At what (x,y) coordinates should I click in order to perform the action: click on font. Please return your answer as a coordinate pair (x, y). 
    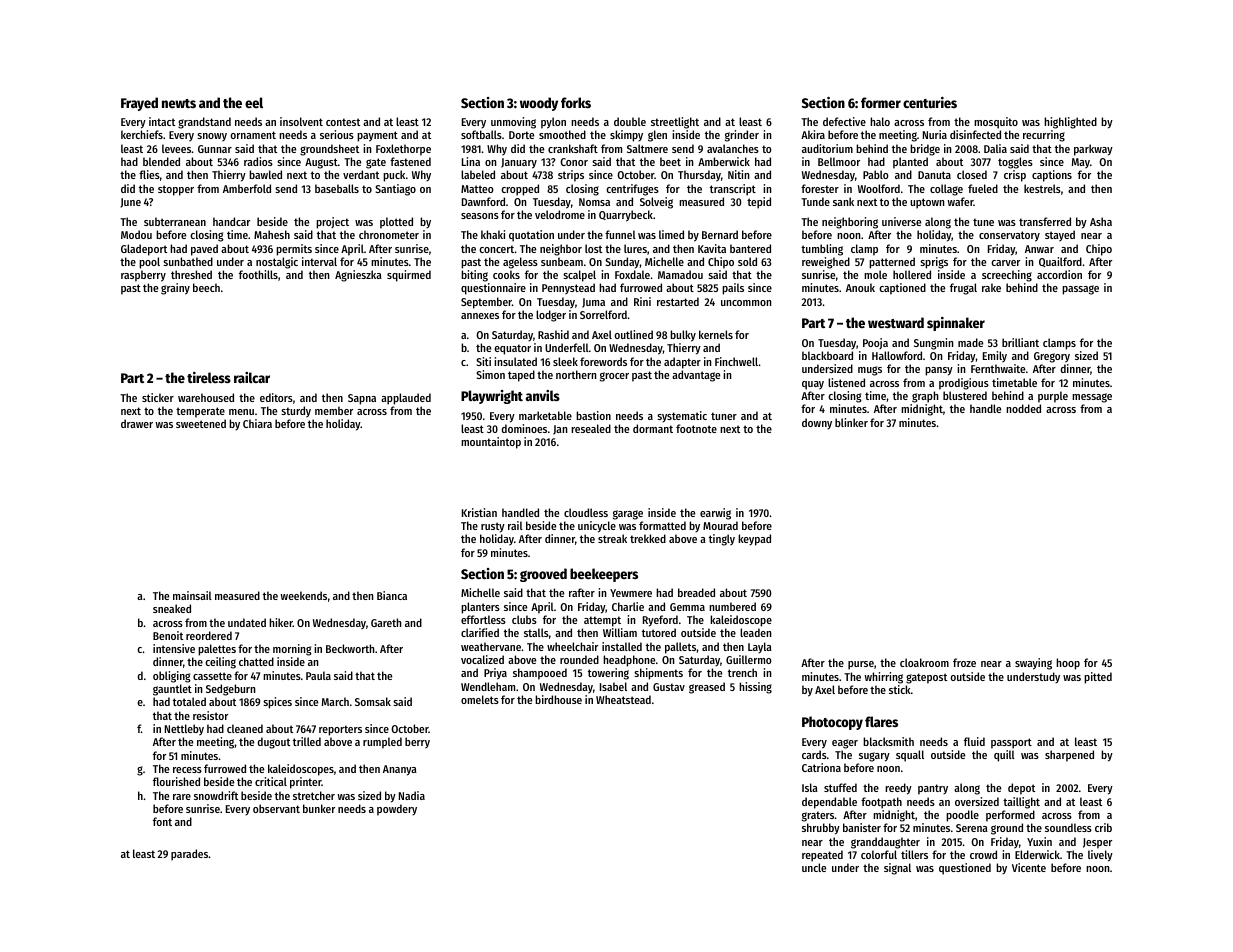
    Looking at the image, I should click on (162, 821).
